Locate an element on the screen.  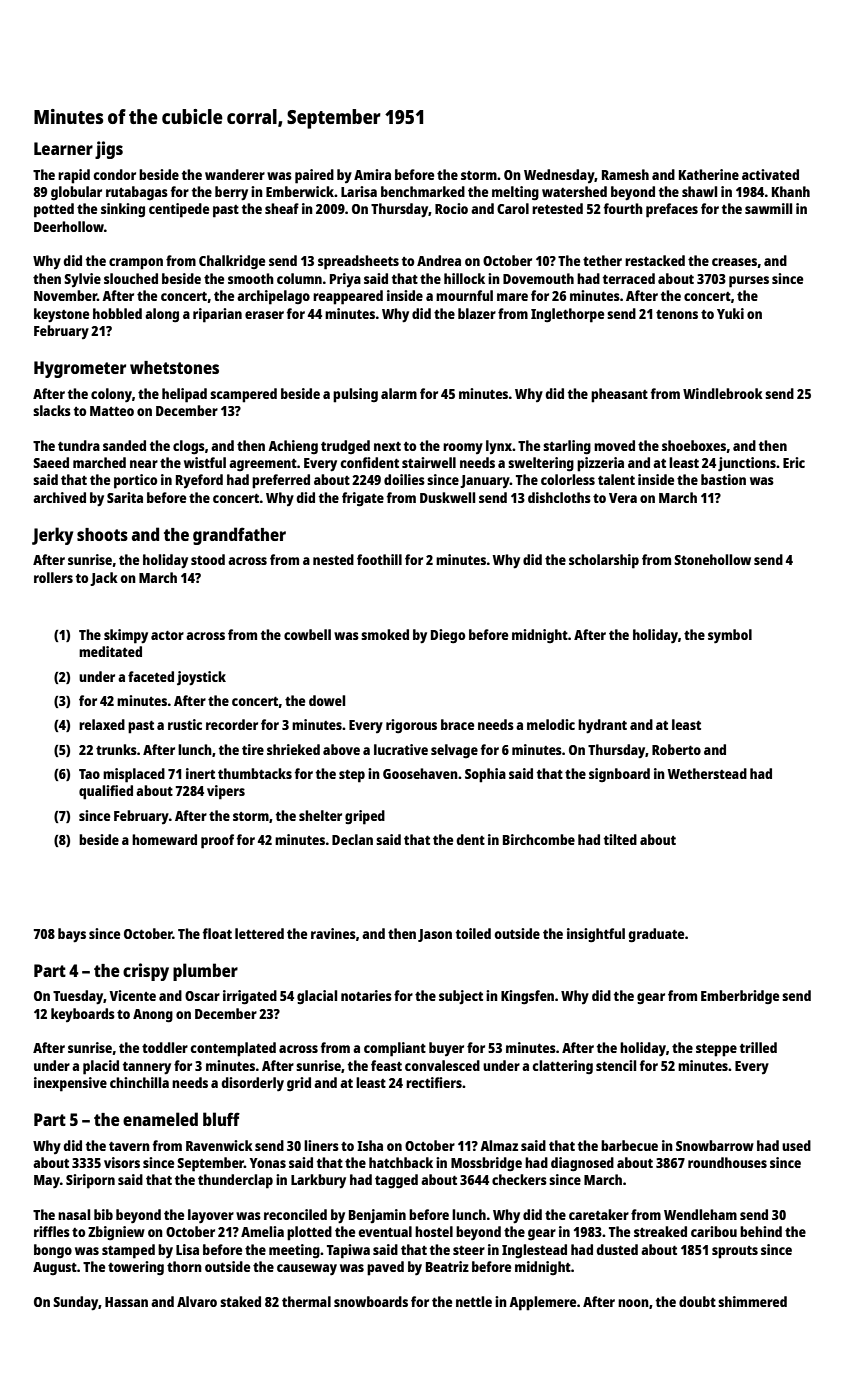
Eric is located at coordinates (794, 462).
